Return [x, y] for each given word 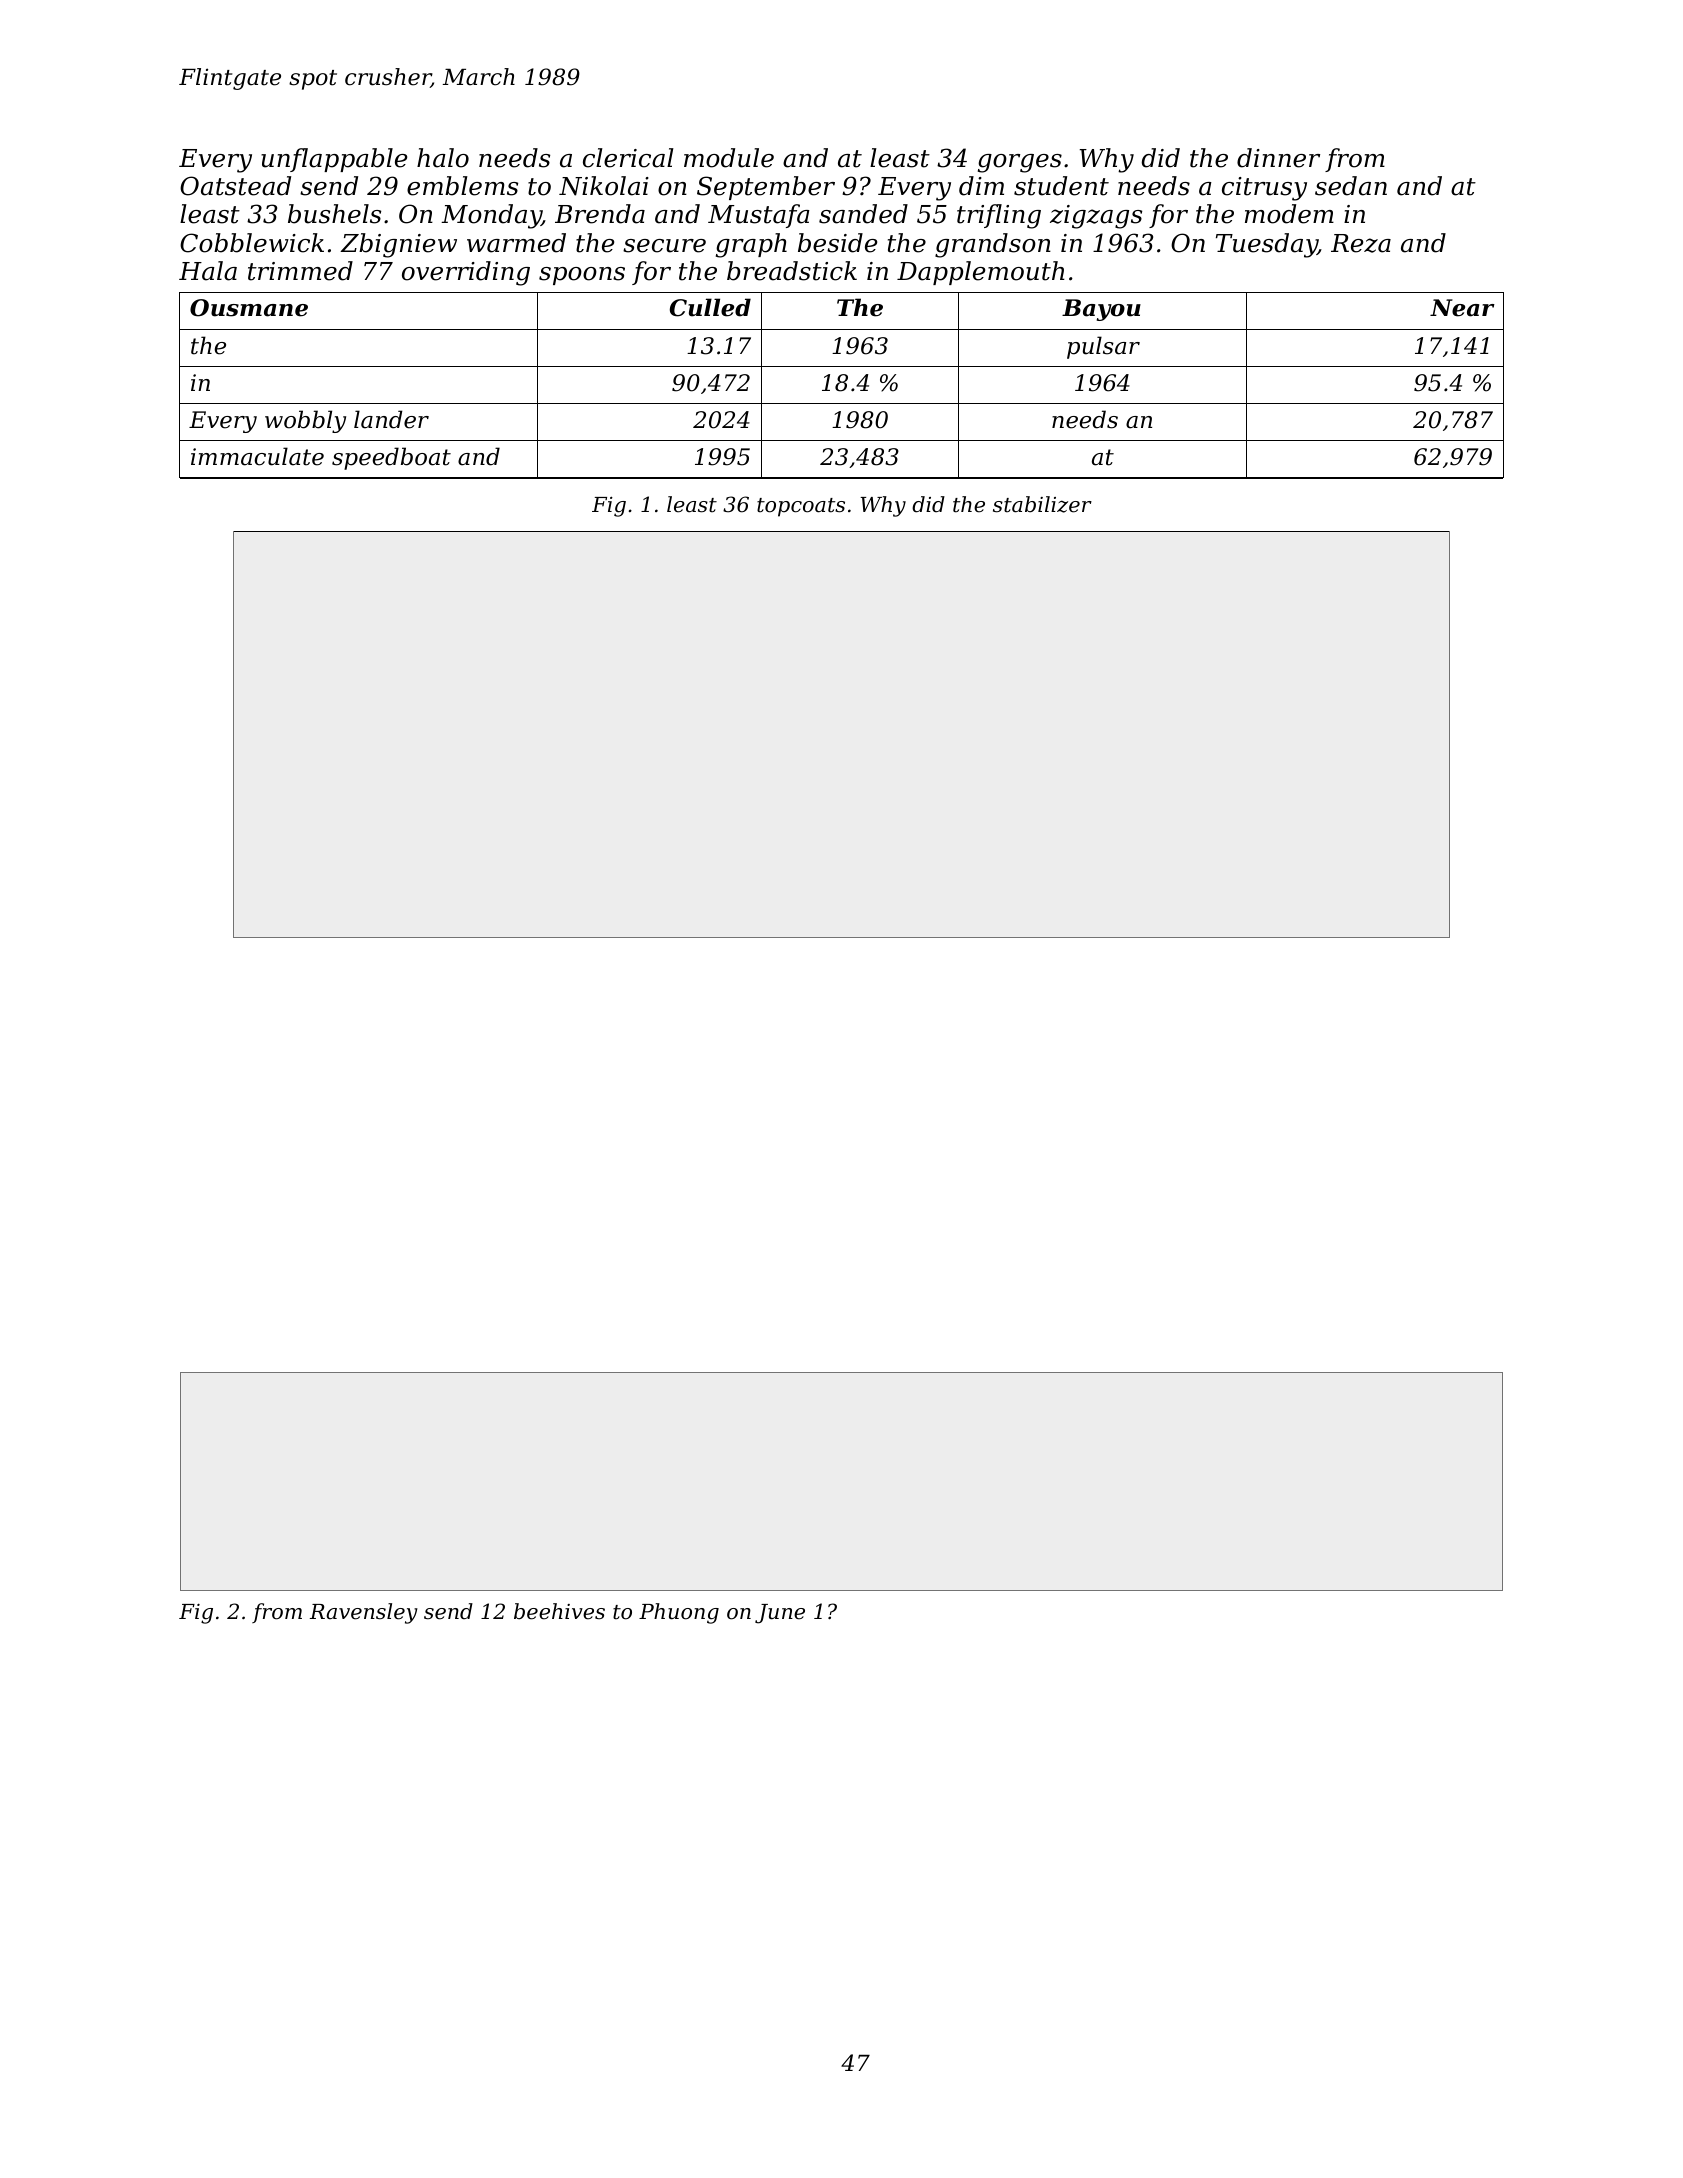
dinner [1278, 158]
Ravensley [364, 1613]
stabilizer [1042, 504]
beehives [559, 1611]
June [780, 1614]
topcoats [801, 507]
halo [443, 158]
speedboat [391, 458]
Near [1462, 308]
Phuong [679, 1613]
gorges [1020, 163]
